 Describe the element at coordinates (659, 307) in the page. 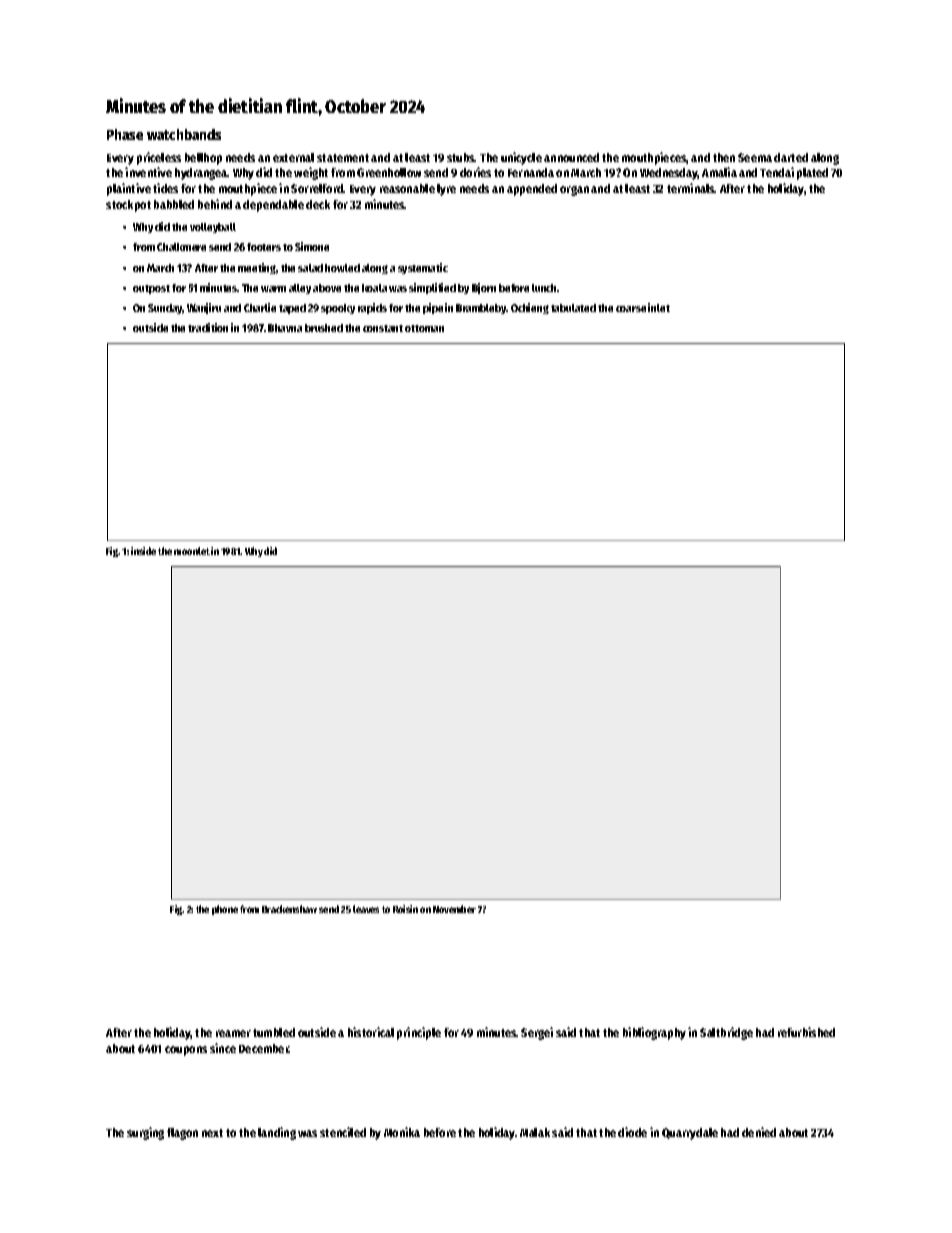

I see `inlet` at that location.
